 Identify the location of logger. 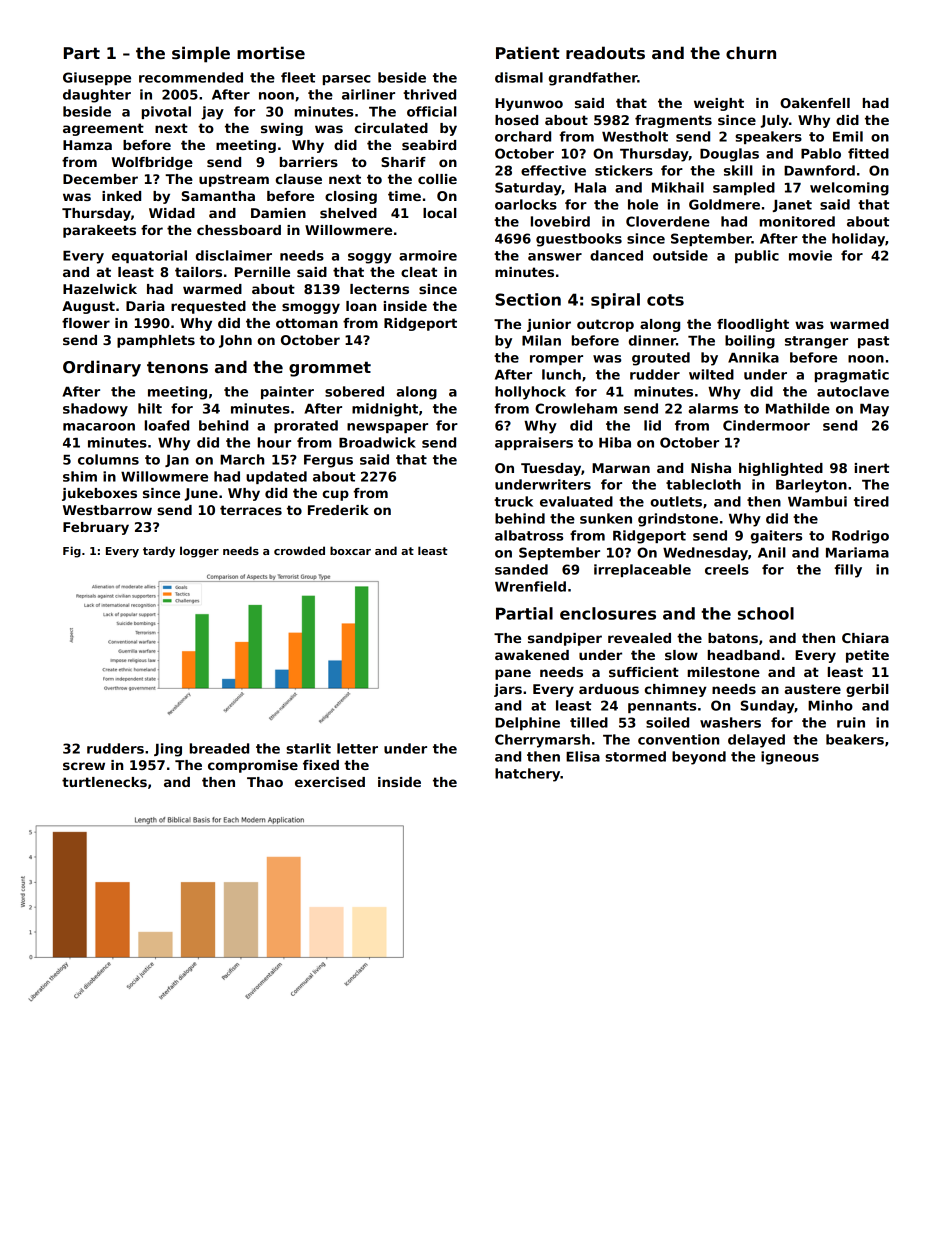
(199, 552).
